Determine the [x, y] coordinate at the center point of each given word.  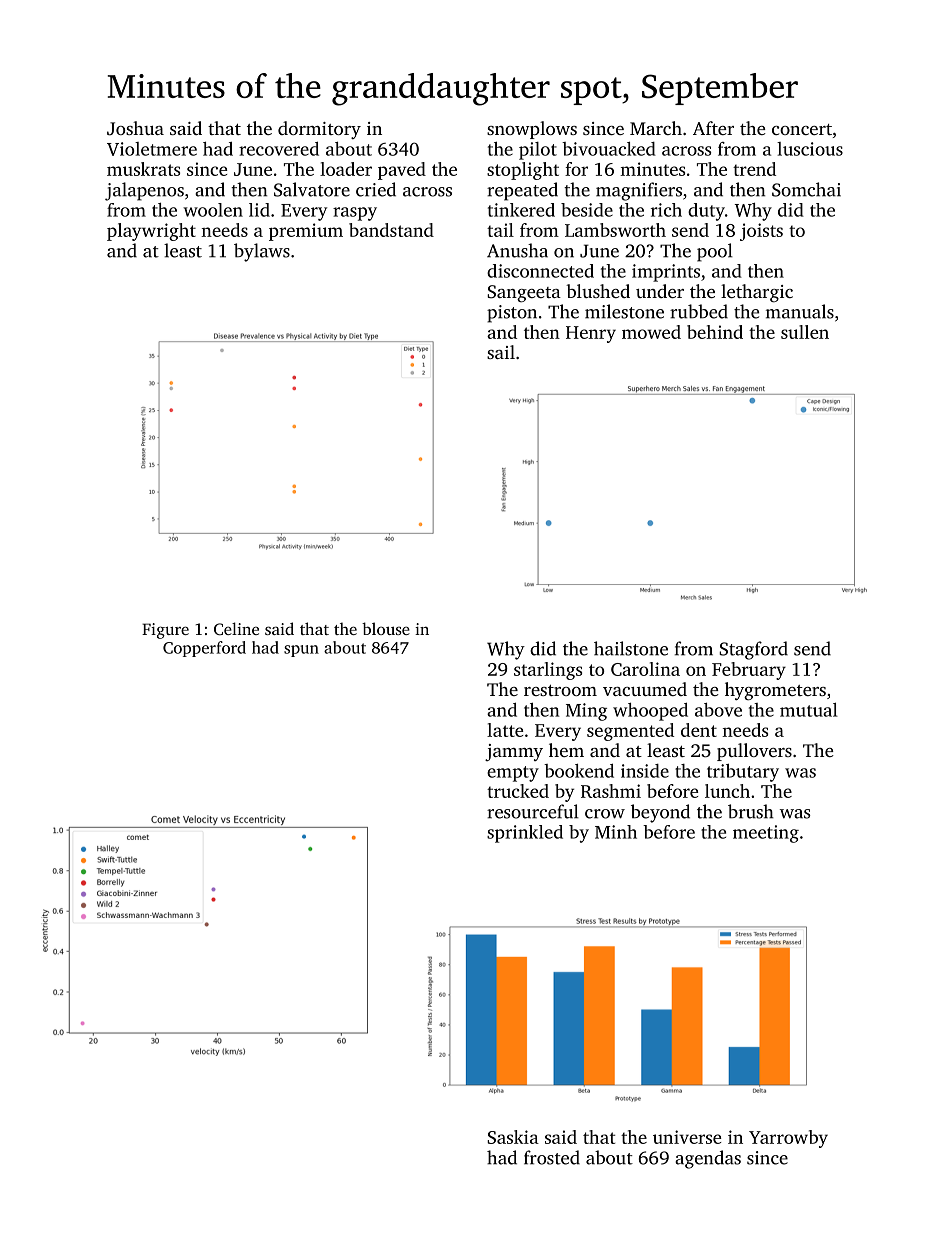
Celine [236, 628]
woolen [213, 210]
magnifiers [639, 191]
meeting [766, 834]
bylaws [262, 252]
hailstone [631, 648]
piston [512, 314]
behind [715, 332]
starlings [548, 671]
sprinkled [525, 834]
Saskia [513, 1137]
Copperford [204, 649]
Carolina [645, 669]
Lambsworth [615, 230]
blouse [386, 628]
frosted [552, 1157]
